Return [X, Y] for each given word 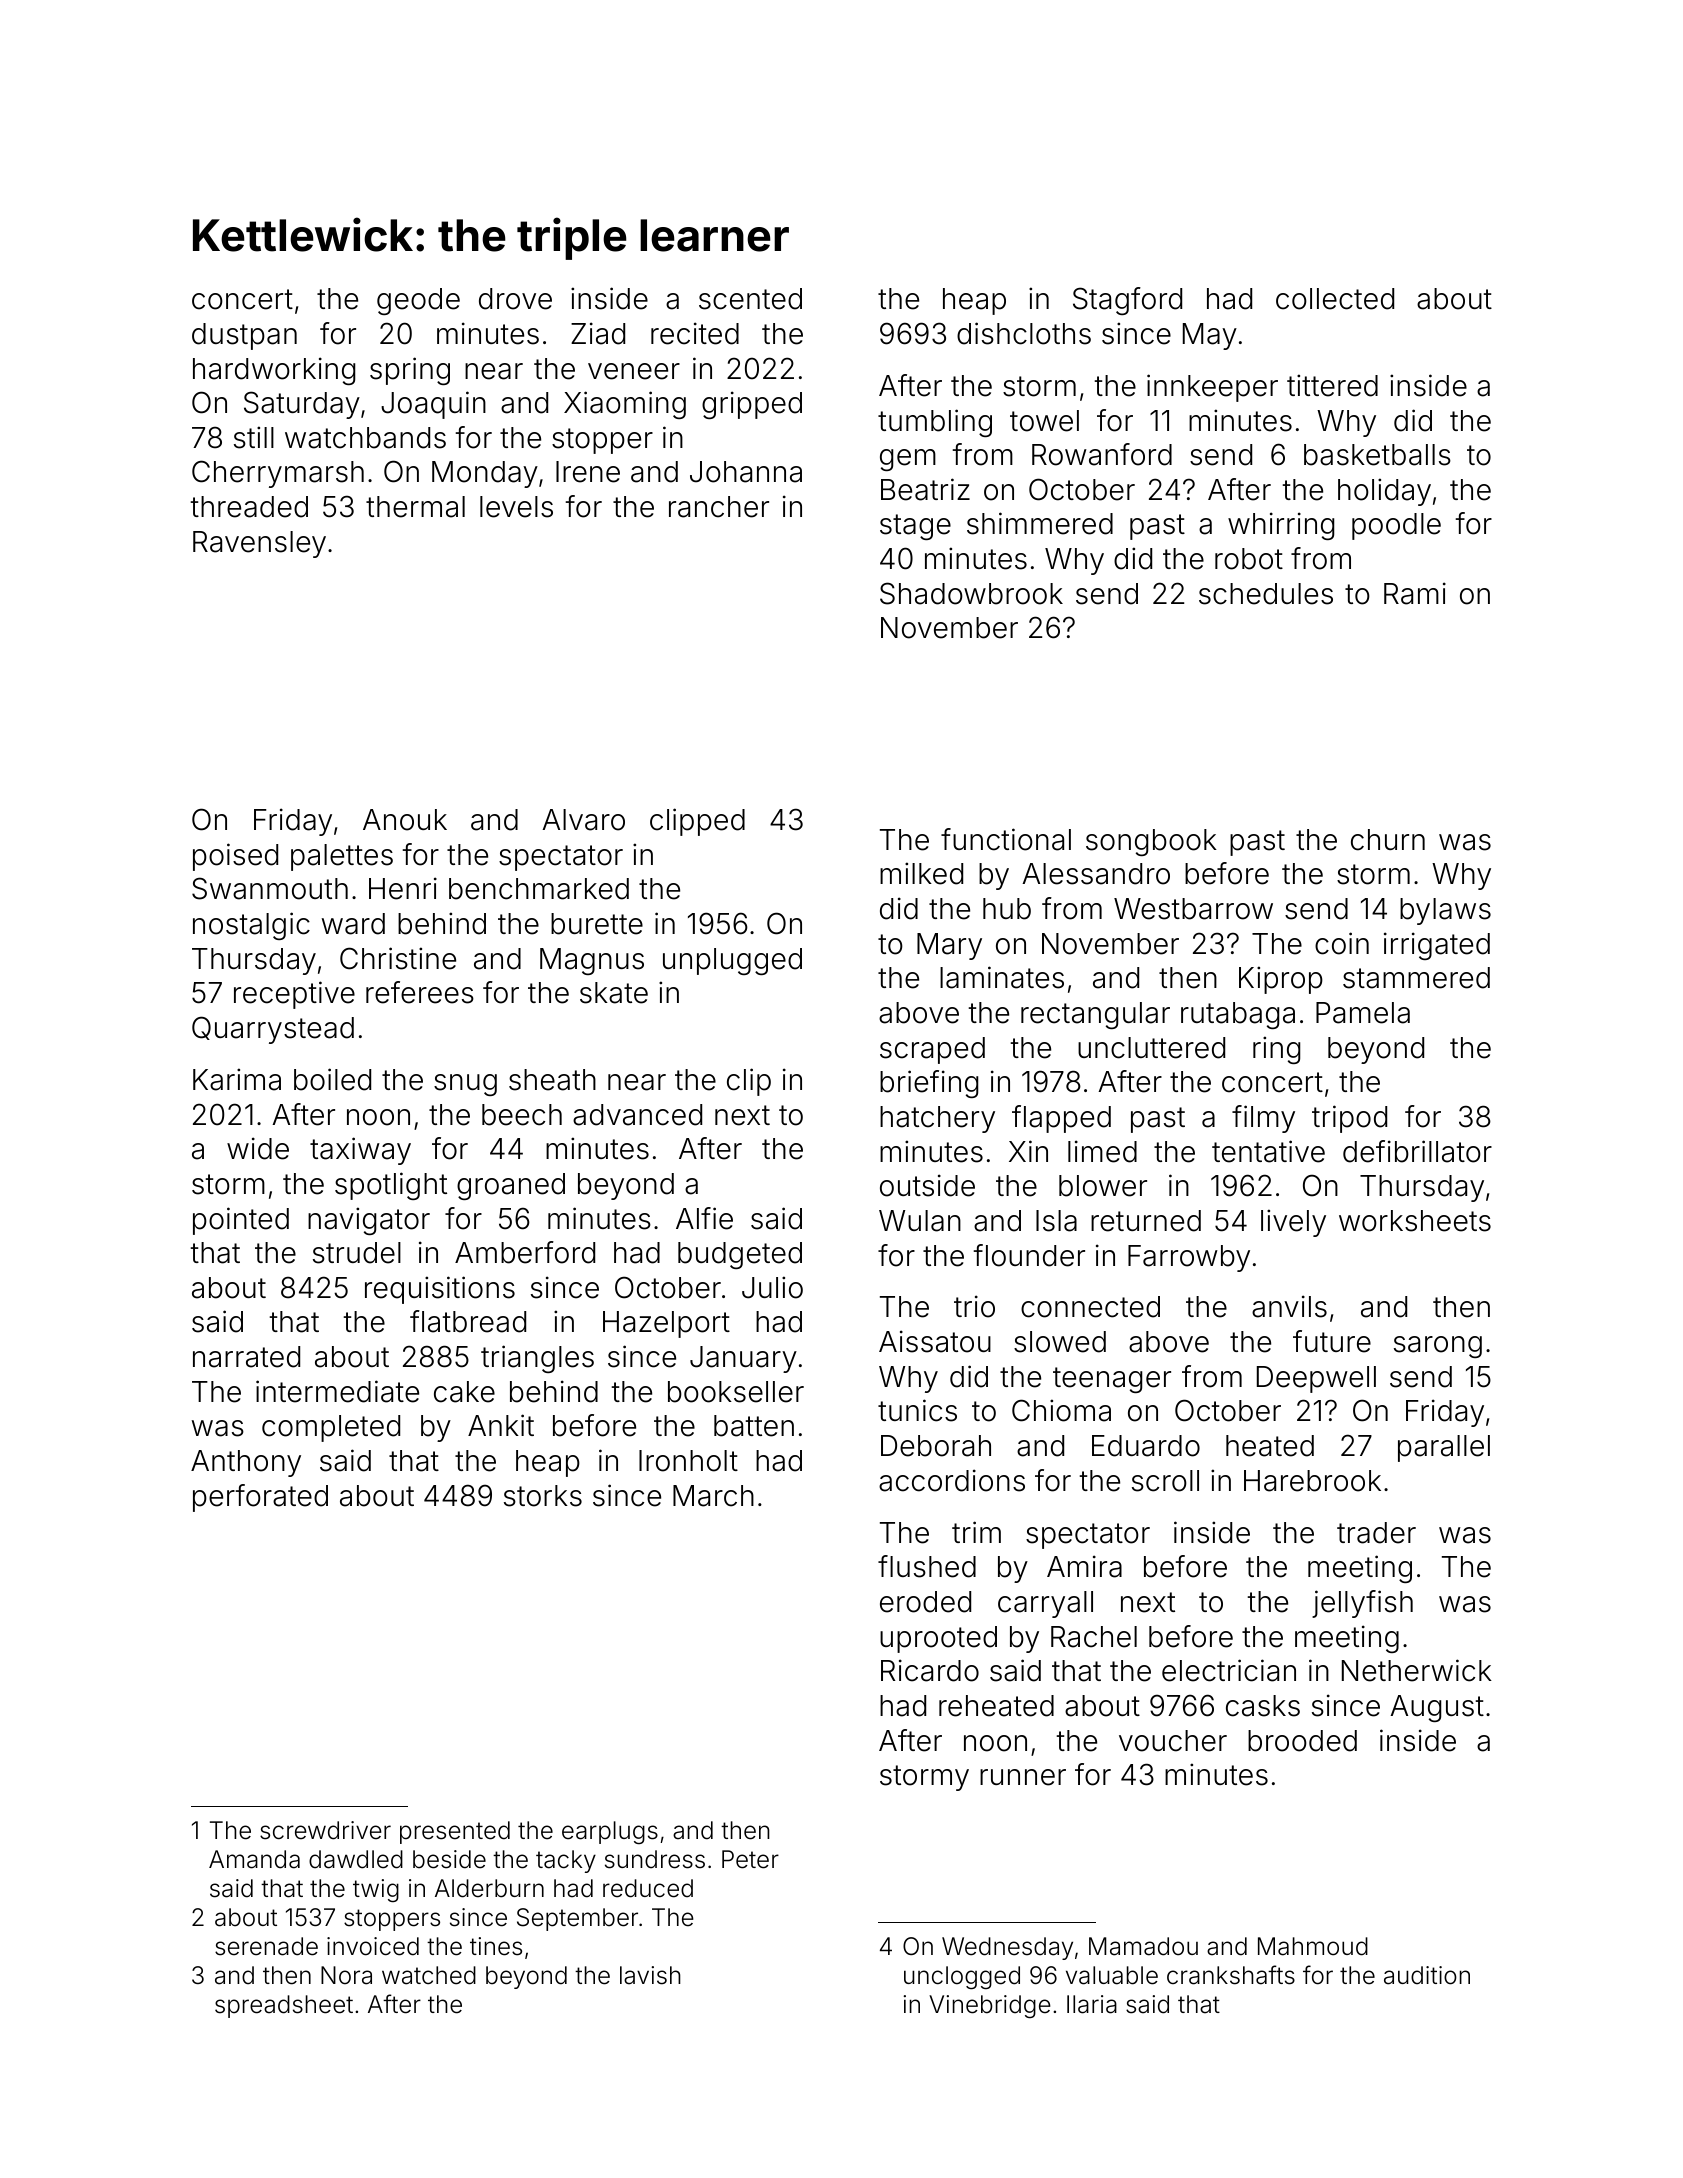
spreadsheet [284, 2006]
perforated [260, 1498]
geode [418, 301]
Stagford [1127, 301]
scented [750, 299]
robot [1249, 559]
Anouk [405, 820]
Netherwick [1417, 1670]
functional [1006, 839]
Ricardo [930, 1670]
